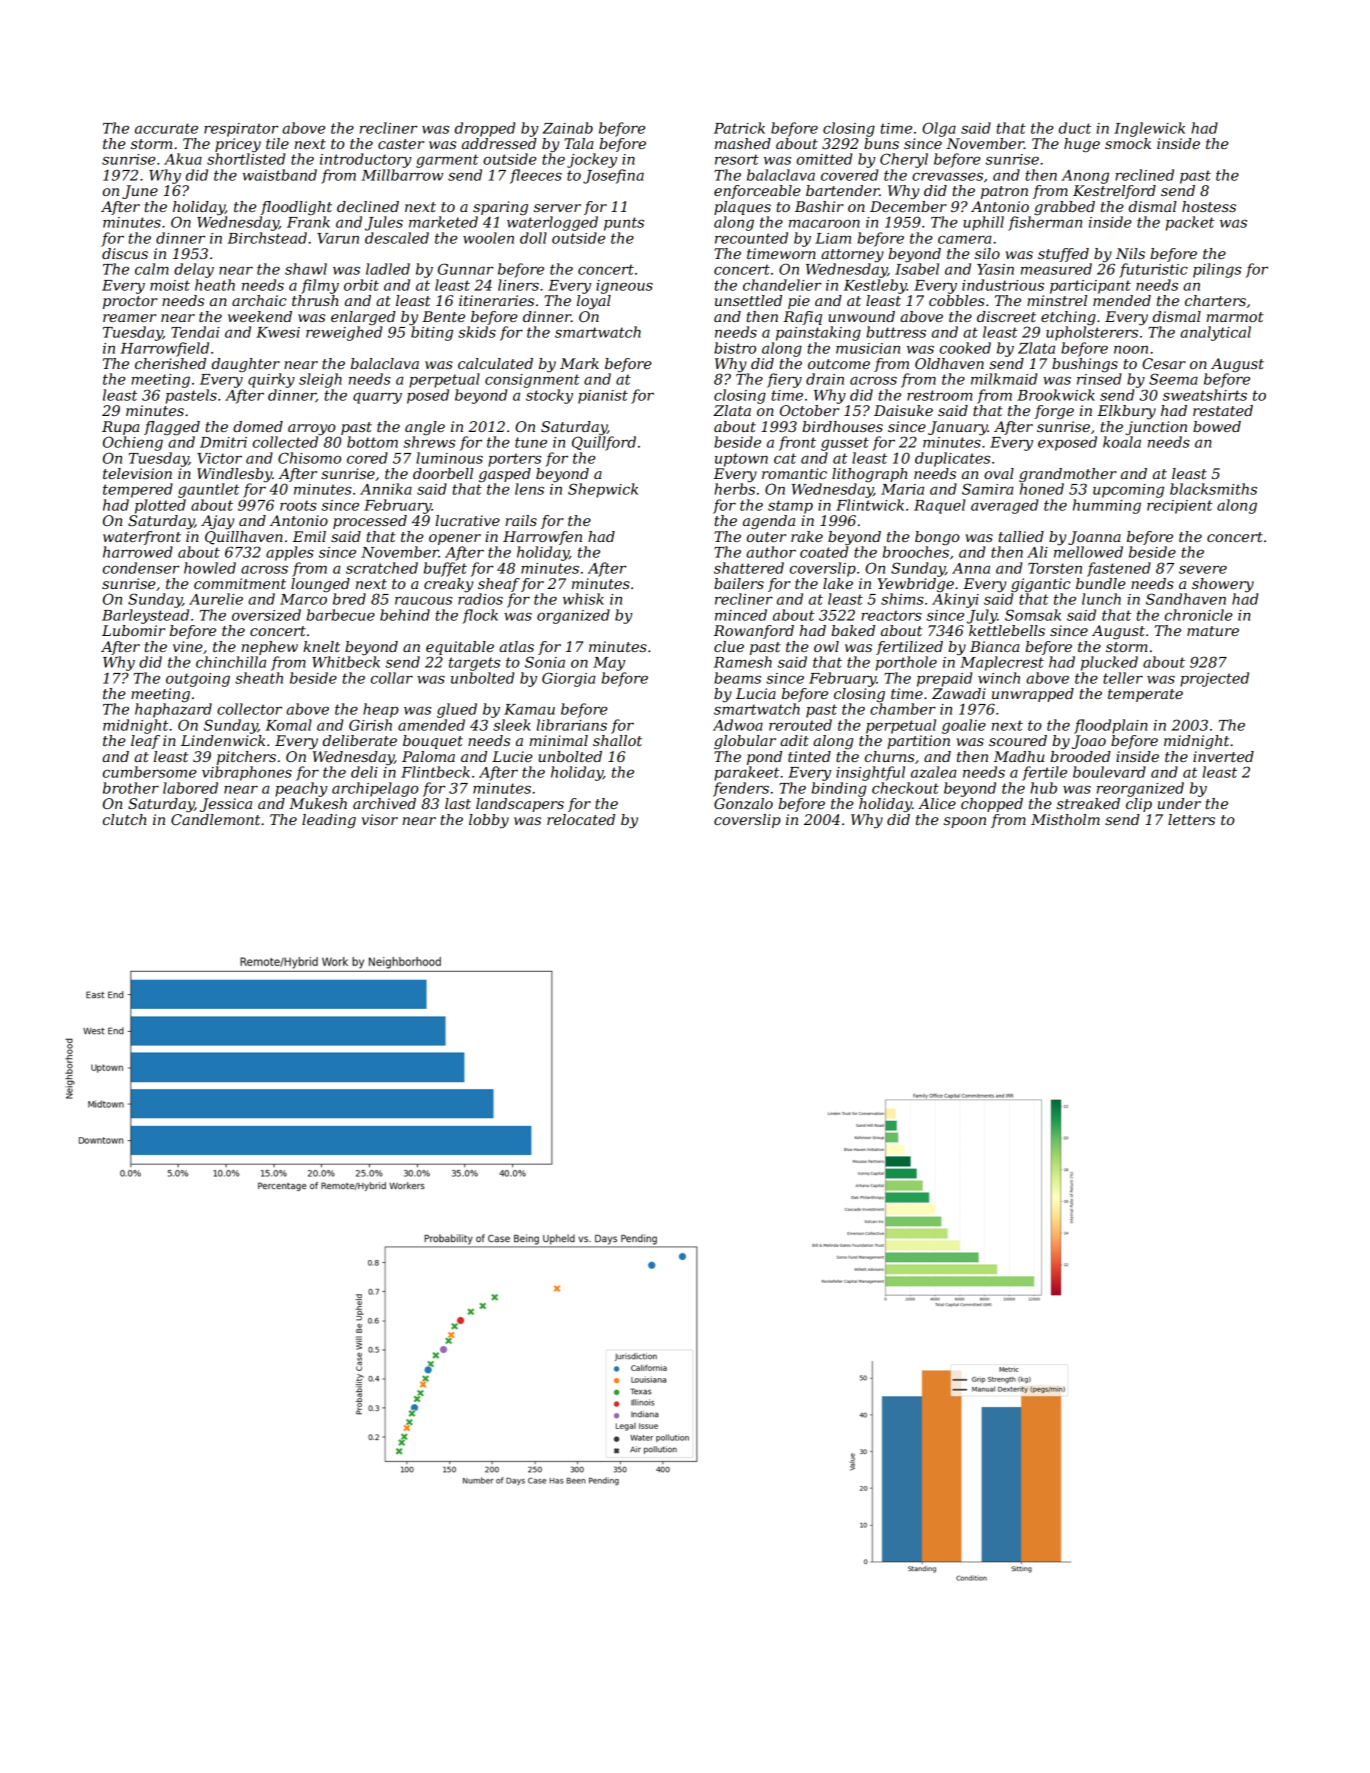  Describe the element at coordinates (125, 253) in the document. I see `discus` at that location.
